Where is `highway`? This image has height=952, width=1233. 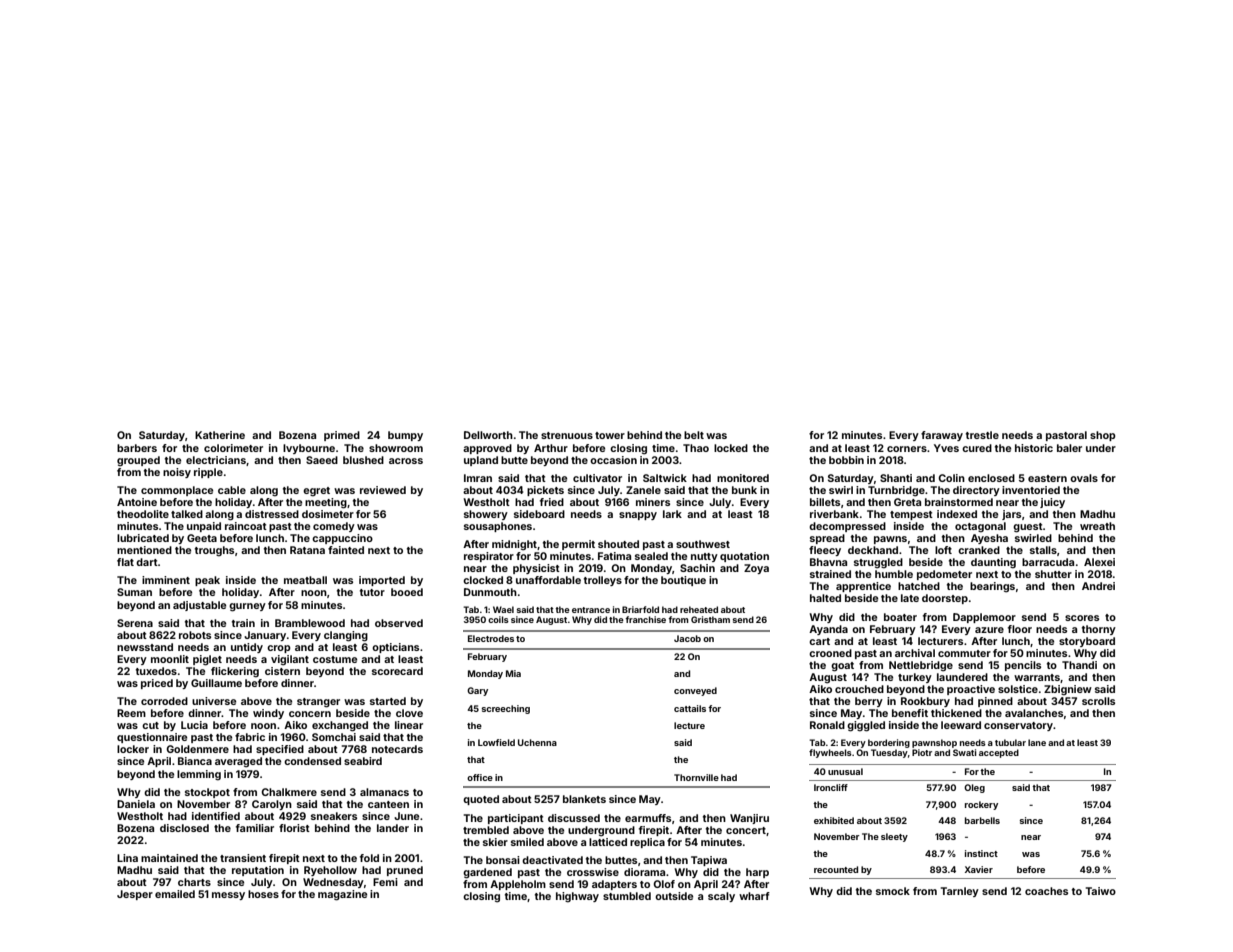 highway is located at coordinates (577, 897).
